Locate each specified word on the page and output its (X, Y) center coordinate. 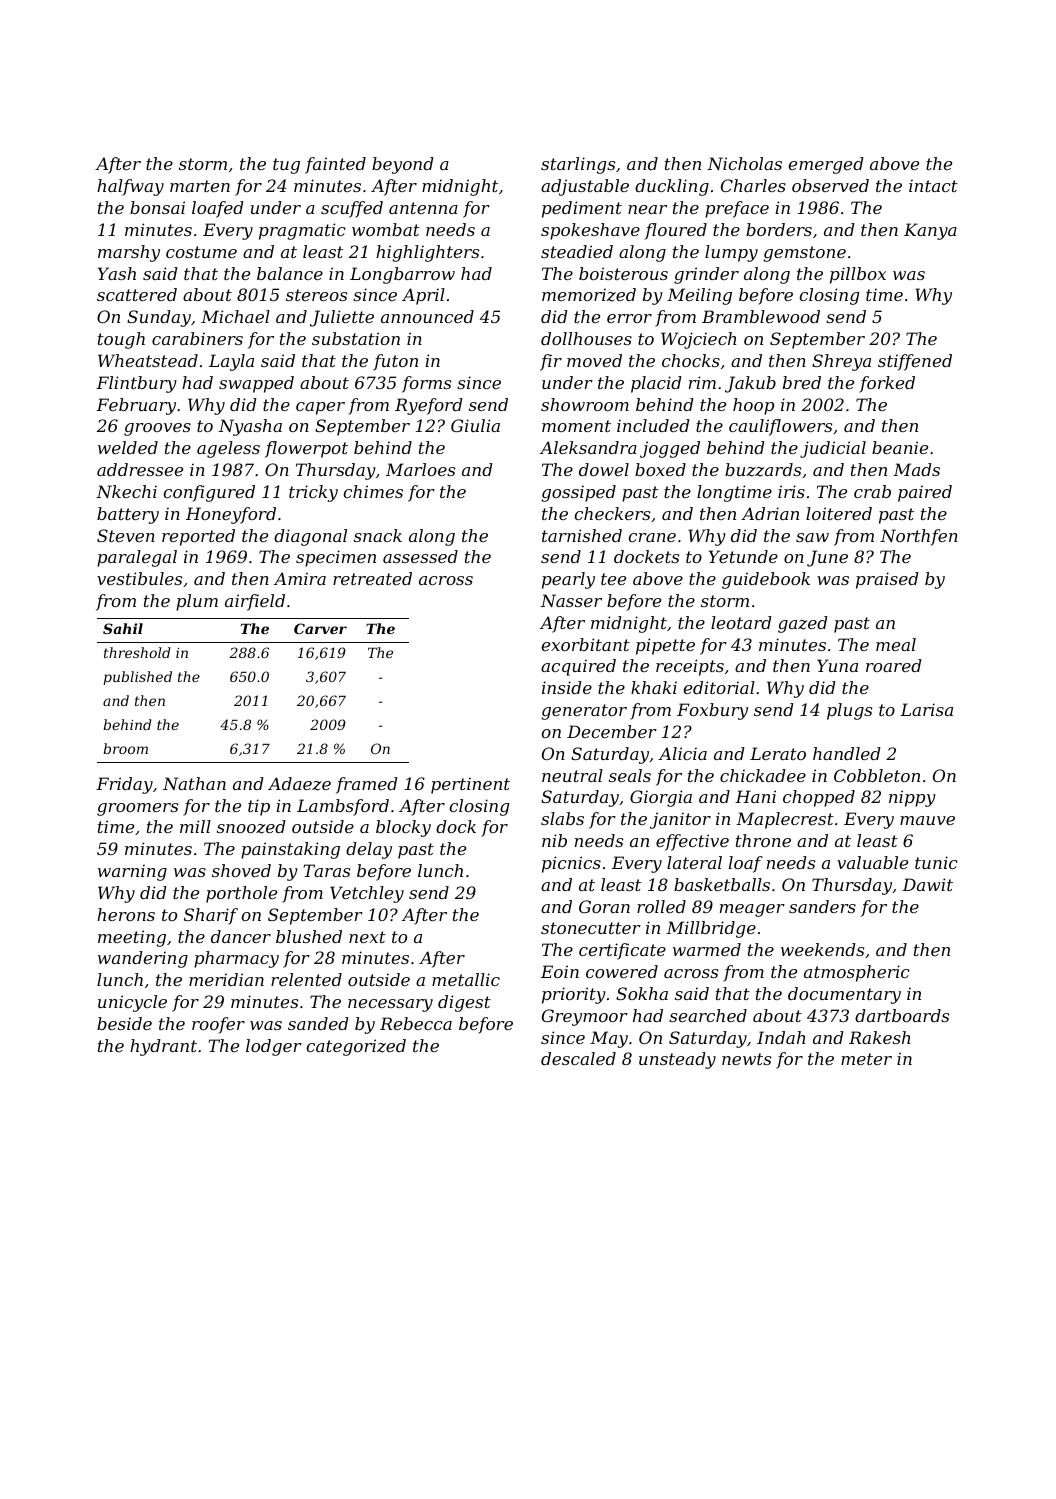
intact (933, 186)
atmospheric (857, 973)
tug (286, 166)
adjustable (585, 187)
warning (132, 873)
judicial (833, 449)
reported (198, 537)
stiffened (915, 362)
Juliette (342, 318)
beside (124, 1023)
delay (369, 850)
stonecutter (591, 928)
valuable (872, 862)
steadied (577, 251)
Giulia (475, 425)
